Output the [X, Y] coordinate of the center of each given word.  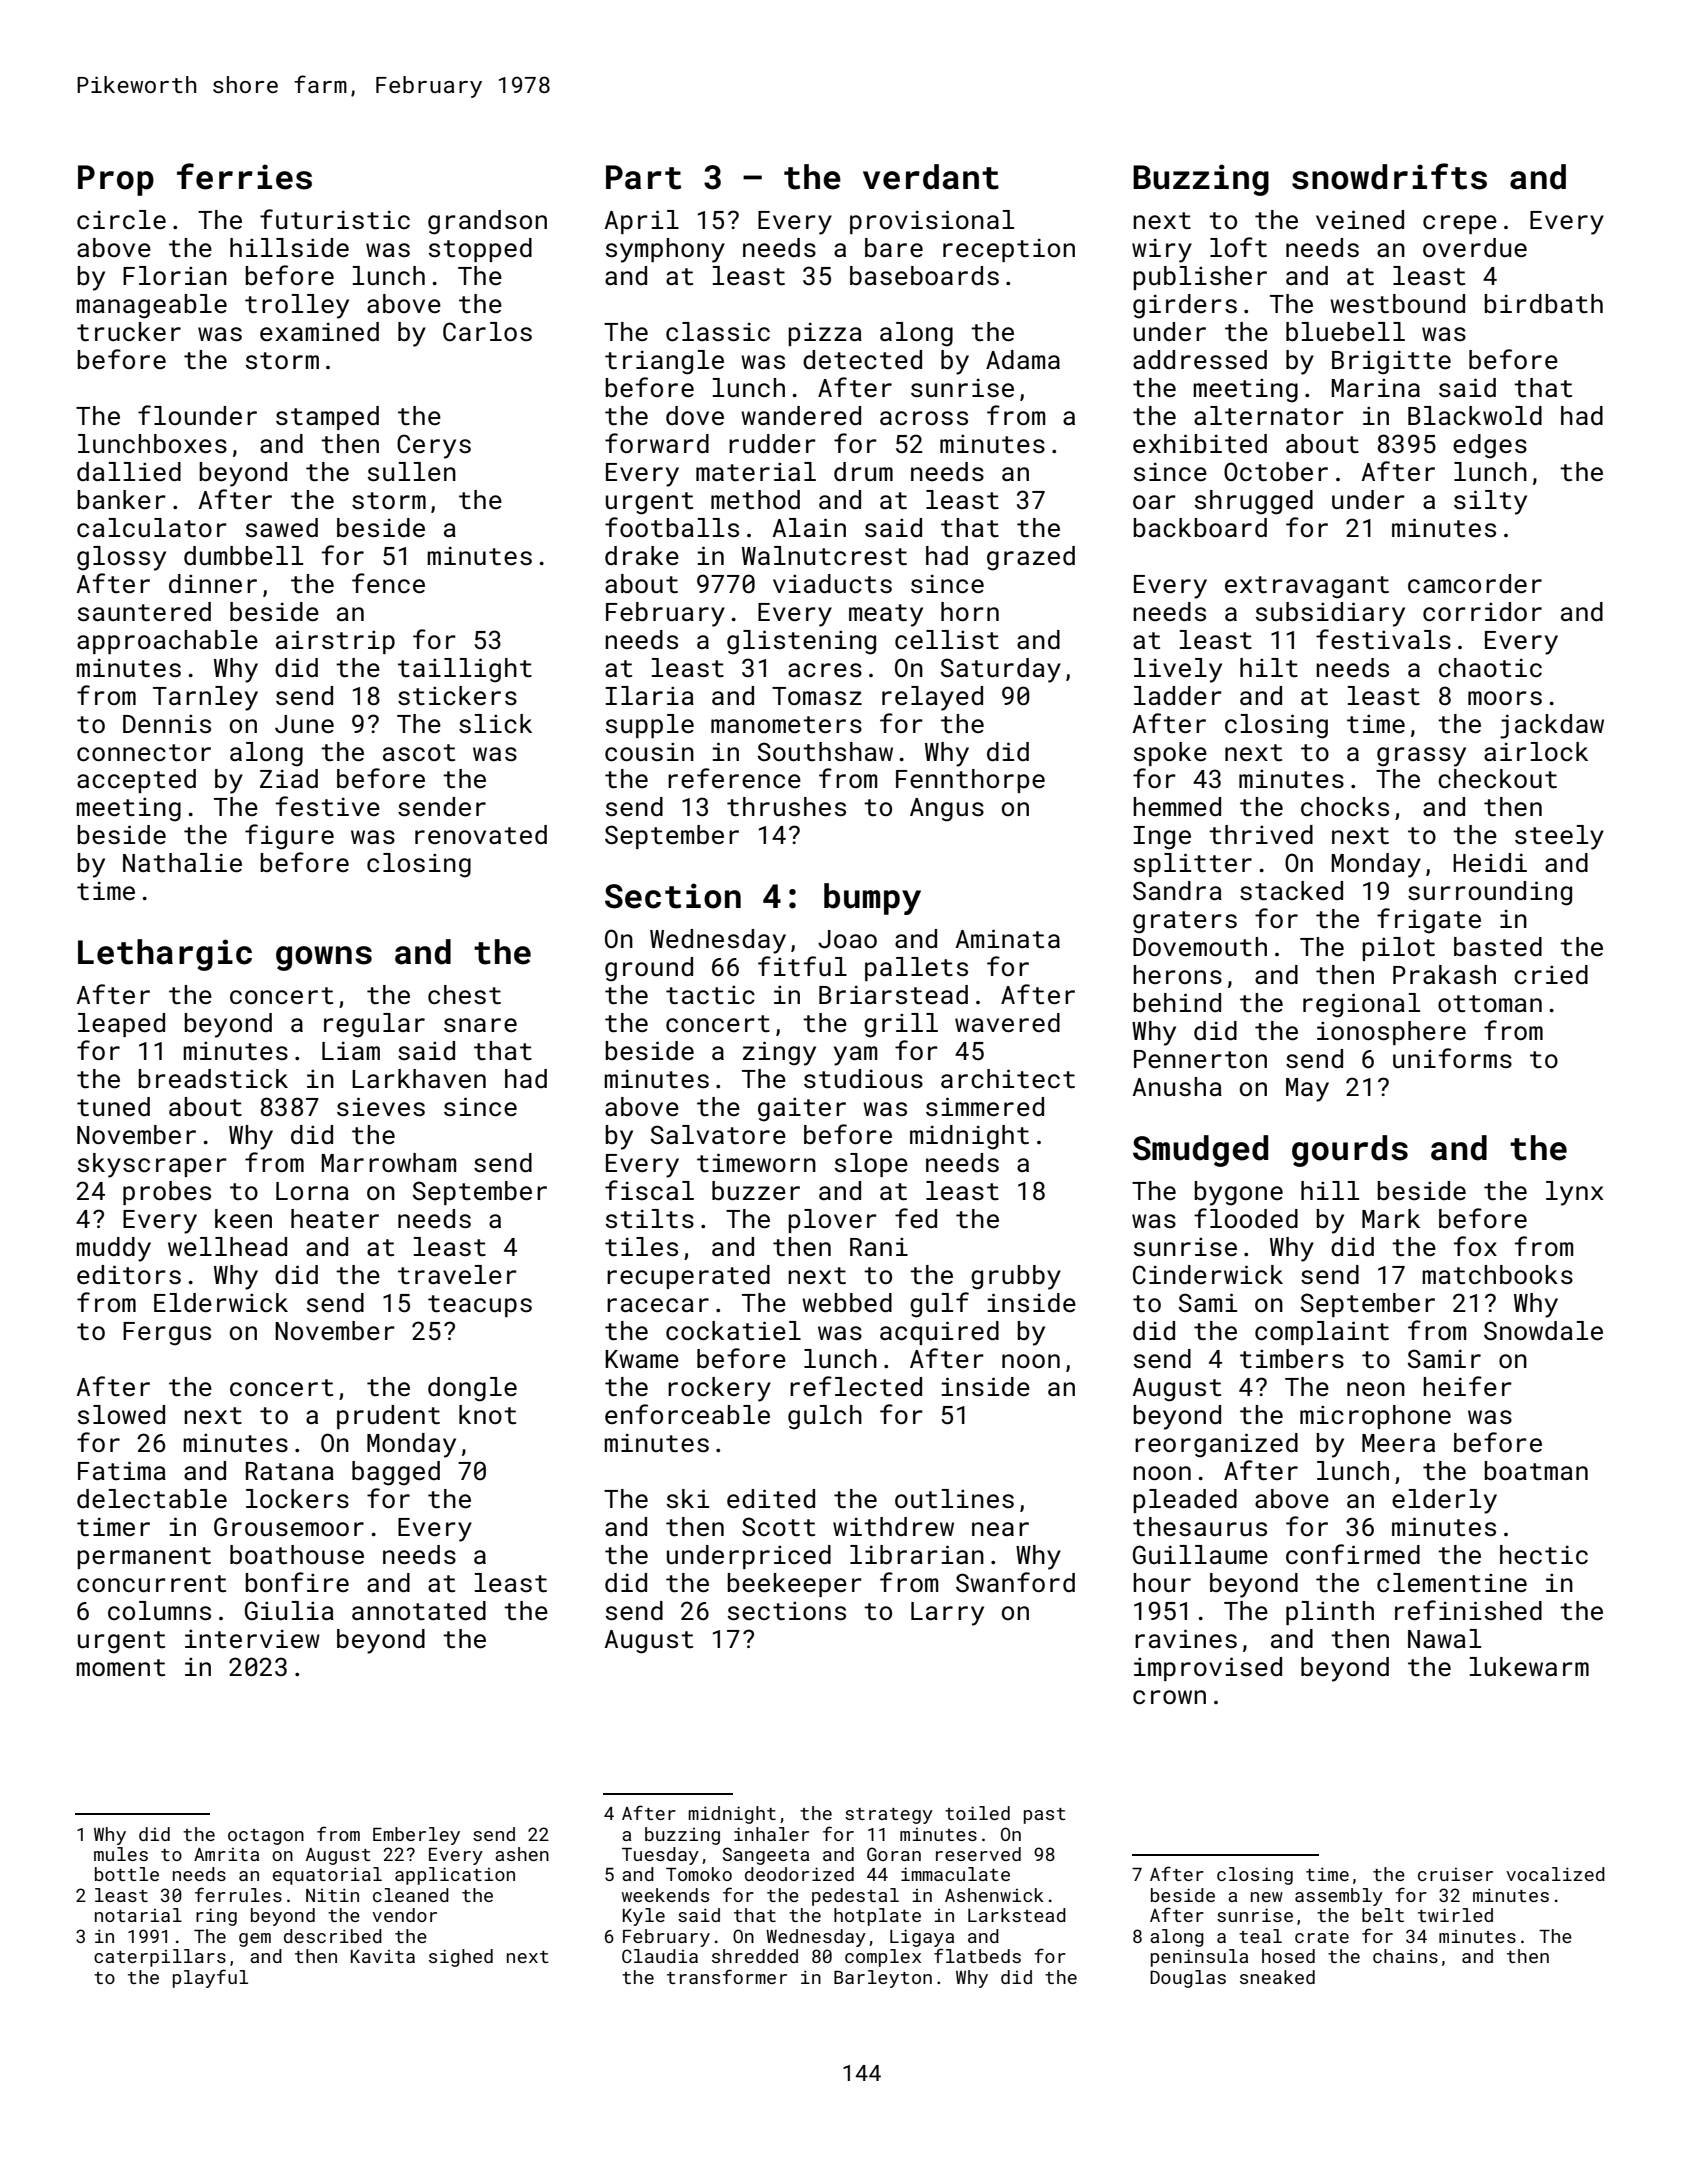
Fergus [167, 1334]
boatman [1536, 1470]
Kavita [383, 1956]
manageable [151, 306]
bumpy [872, 899]
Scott [778, 1527]
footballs [672, 527]
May [1307, 1090]
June [304, 724]
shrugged [1254, 502]
